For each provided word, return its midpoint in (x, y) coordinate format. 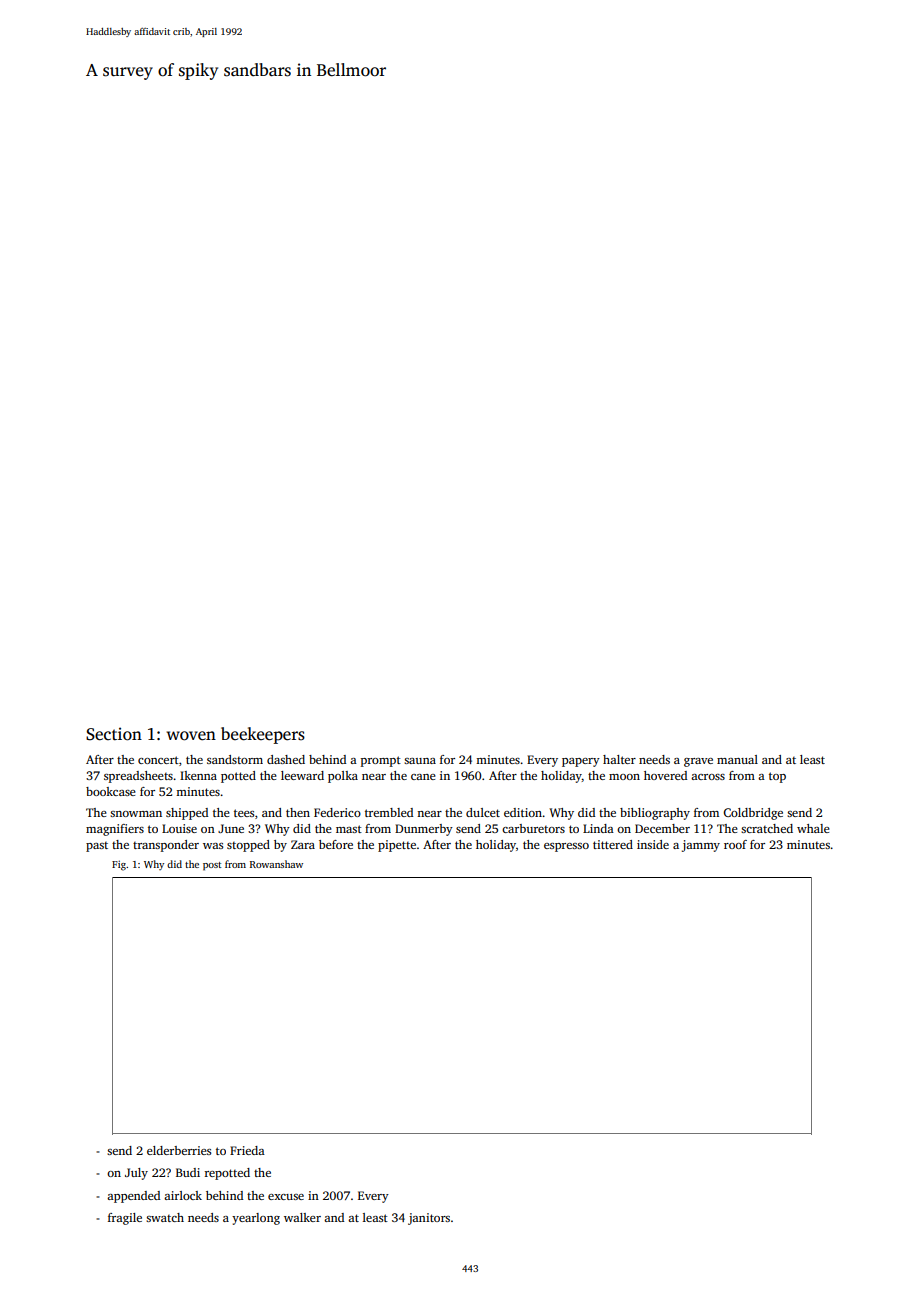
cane (423, 777)
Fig (119, 865)
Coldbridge (753, 814)
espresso (566, 847)
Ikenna (198, 775)
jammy (701, 846)
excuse (286, 1197)
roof (735, 844)
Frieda (247, 1150)
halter (619, 759)
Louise (179, 828)
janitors (429, 1219)
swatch (165, 1217)
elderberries (179, 1150)
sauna (420, 761)
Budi (188, 1172)
